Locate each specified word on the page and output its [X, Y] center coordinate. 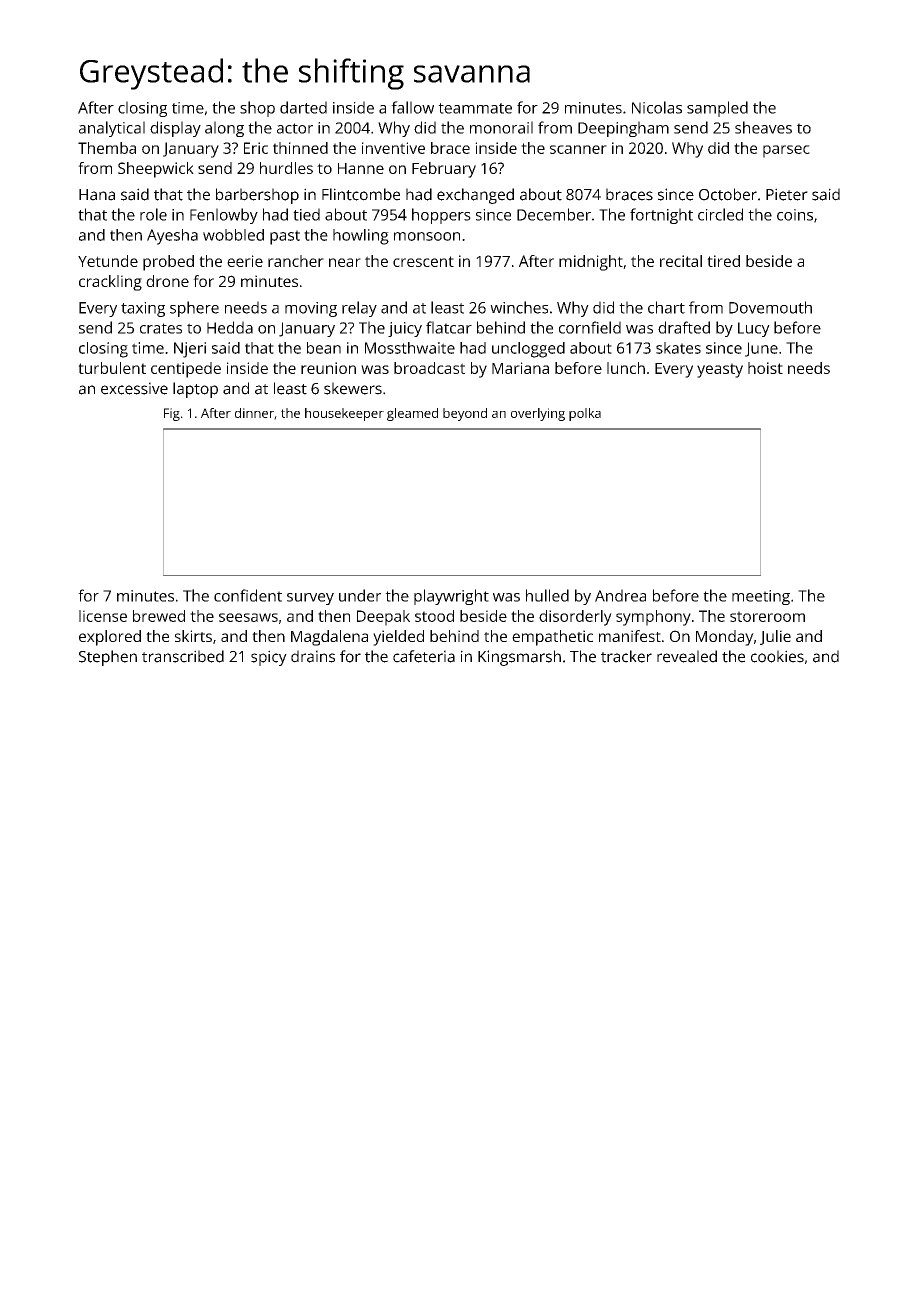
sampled [717, 109]
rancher [296, 261]
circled [720, 214]
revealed [687, 656]
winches [519, 307]
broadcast [429, 368]
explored [110, 638]
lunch [626, 368]
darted [303, 107]
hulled [547, 595]
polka [585, 414]
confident [248, 595]
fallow [412, 107]
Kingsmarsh [519, 658]
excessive [134, 388]
